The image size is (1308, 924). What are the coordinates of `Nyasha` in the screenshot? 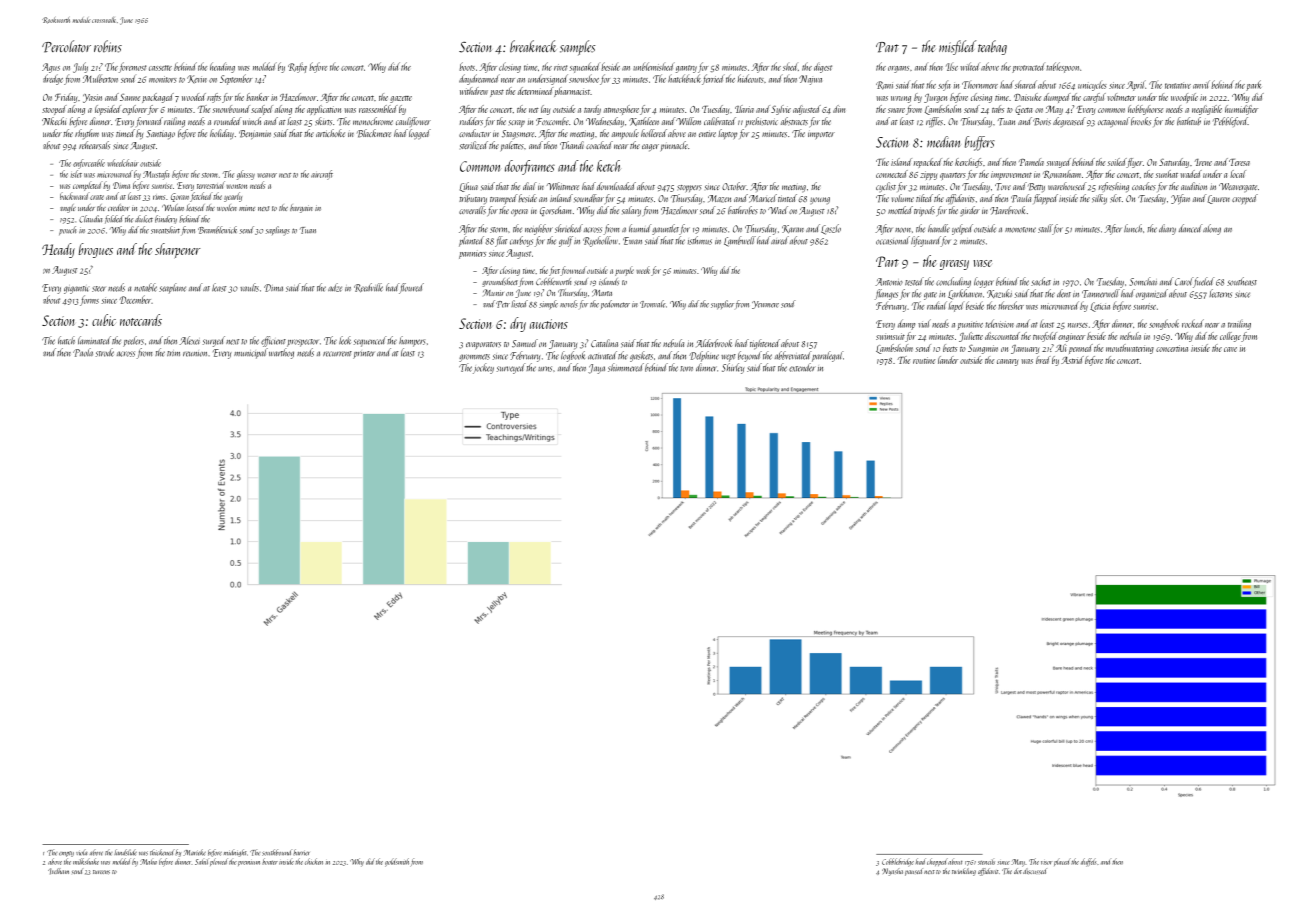 It's located at (892, 872).
